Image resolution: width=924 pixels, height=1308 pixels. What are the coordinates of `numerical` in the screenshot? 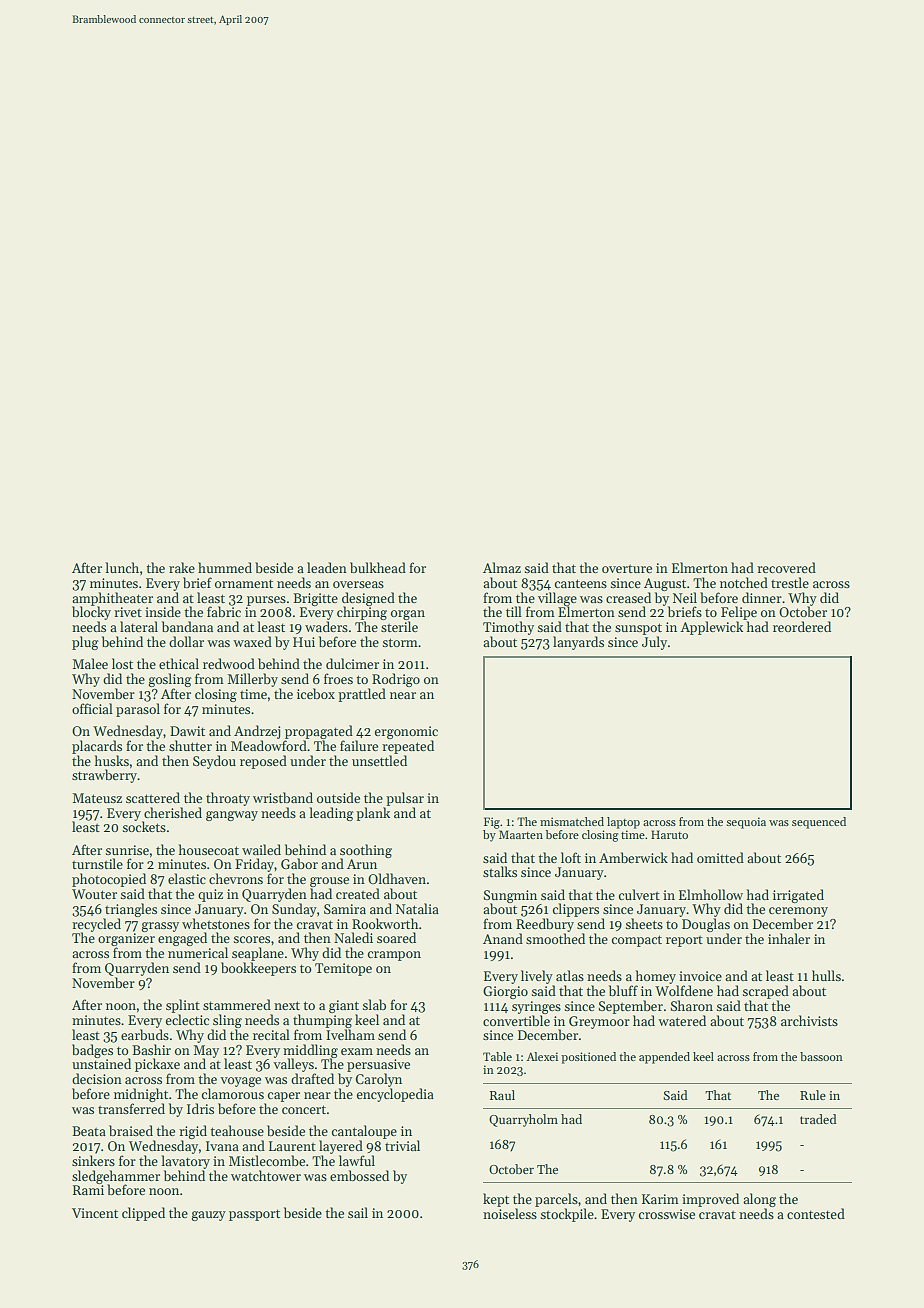 It's located at (198, 952).
